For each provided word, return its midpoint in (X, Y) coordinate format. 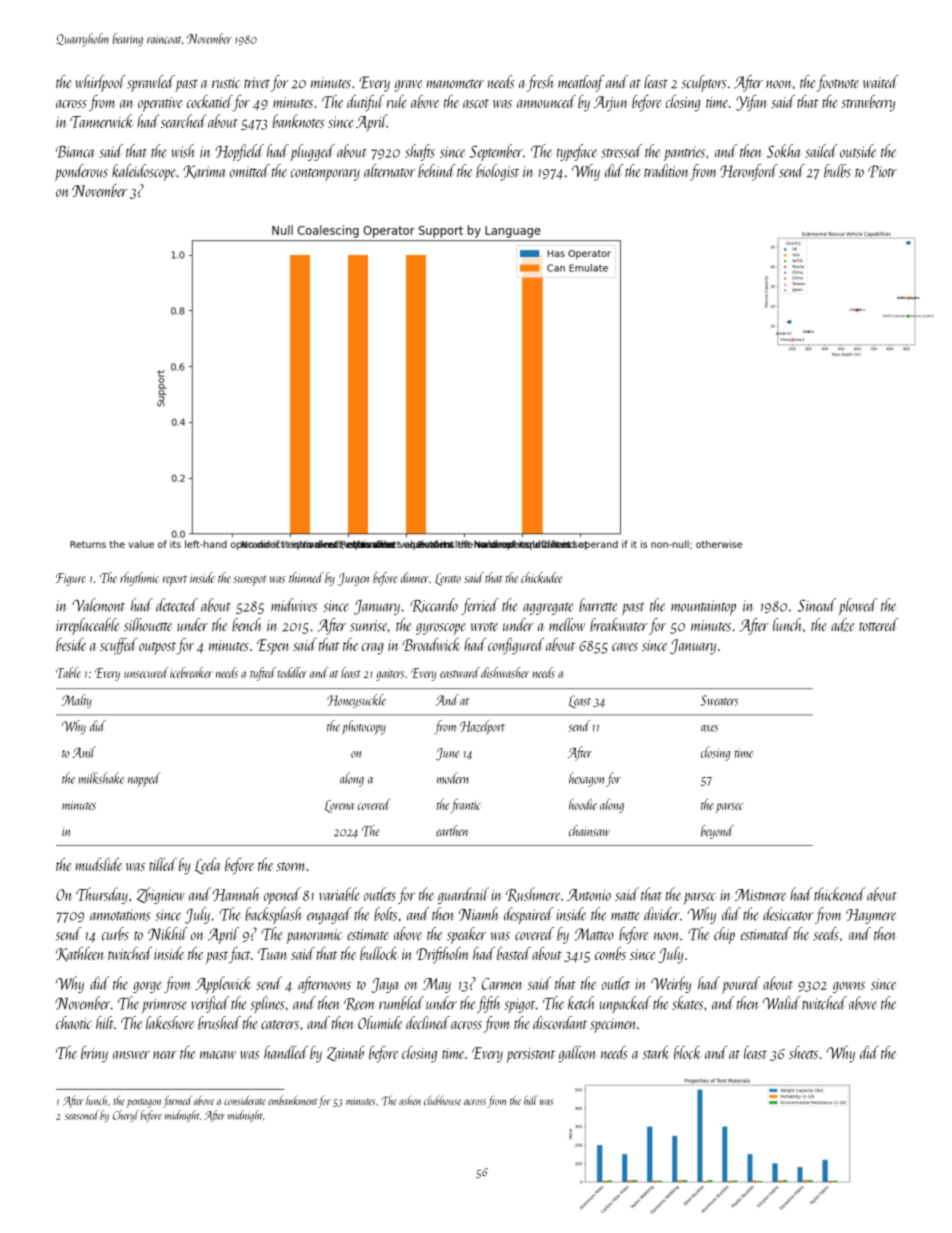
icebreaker (191, 672)
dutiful (365, 103)
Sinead (817, 605)
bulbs (837, 171)
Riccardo (434, 605)
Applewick (223, 984)
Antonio (589, 895)
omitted (250, 170)
